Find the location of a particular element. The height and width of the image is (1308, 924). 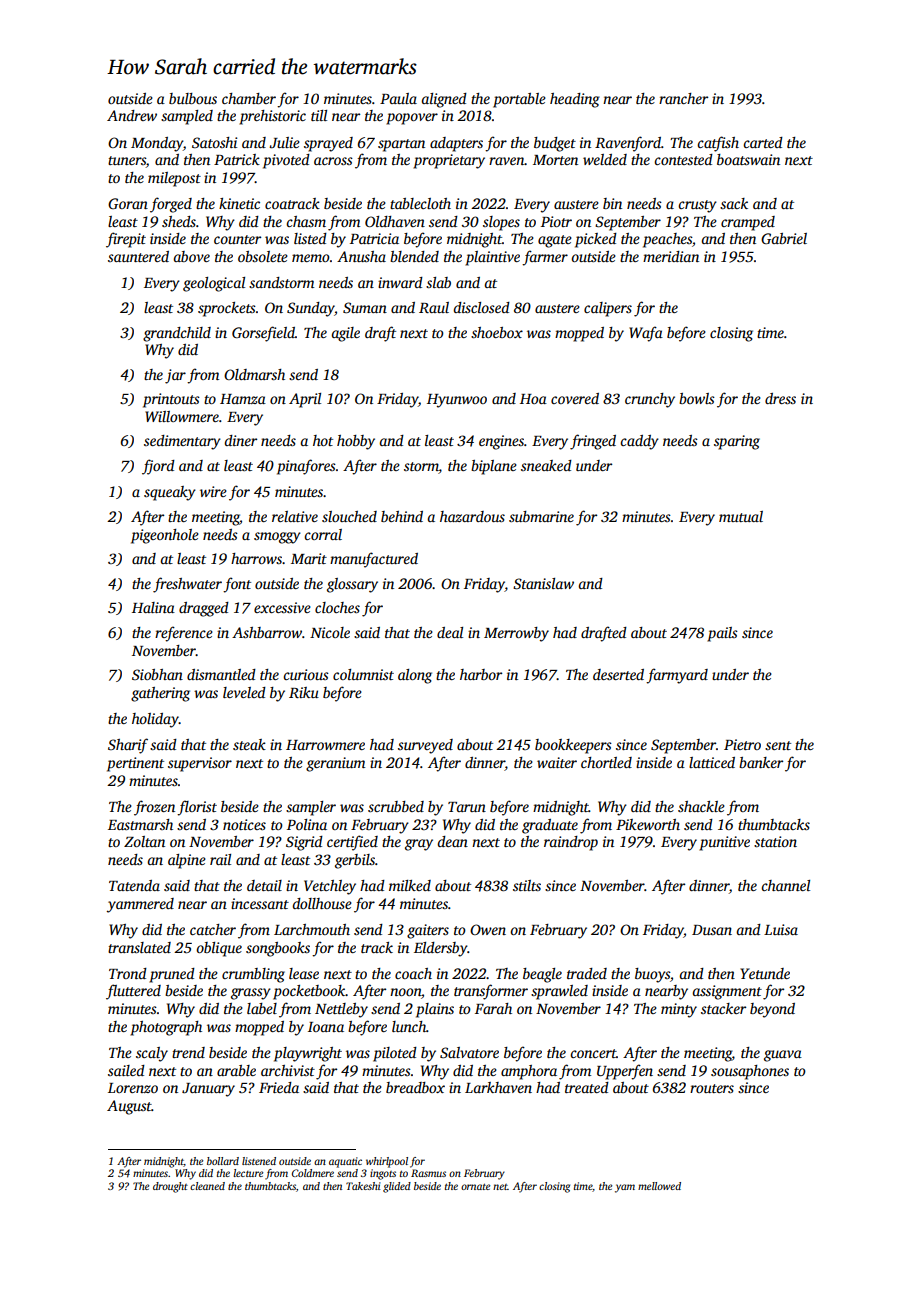

bulbous is located at coordinates (193, 98).
